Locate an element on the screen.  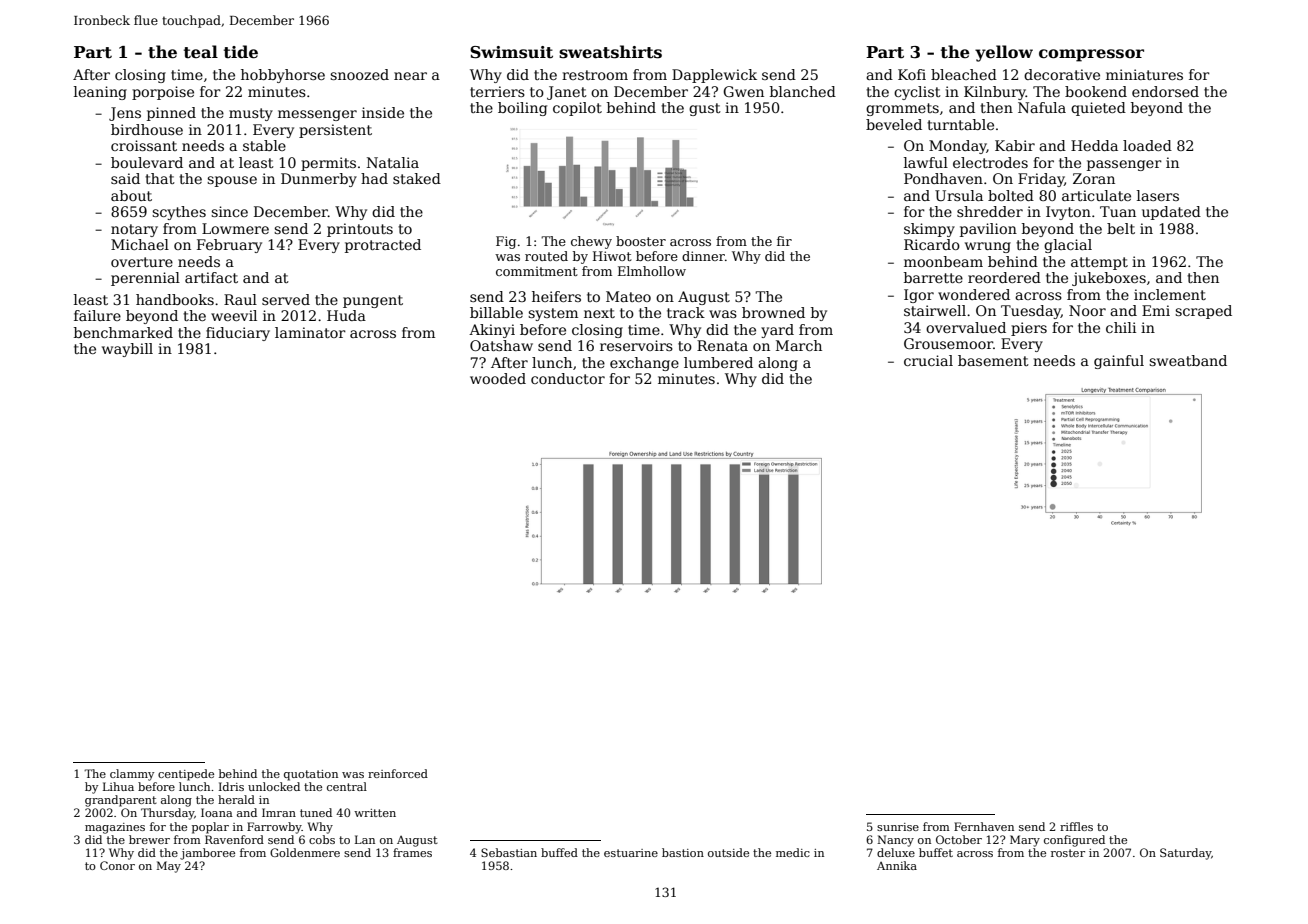
Gwen is located at coordinates (743, 91).
